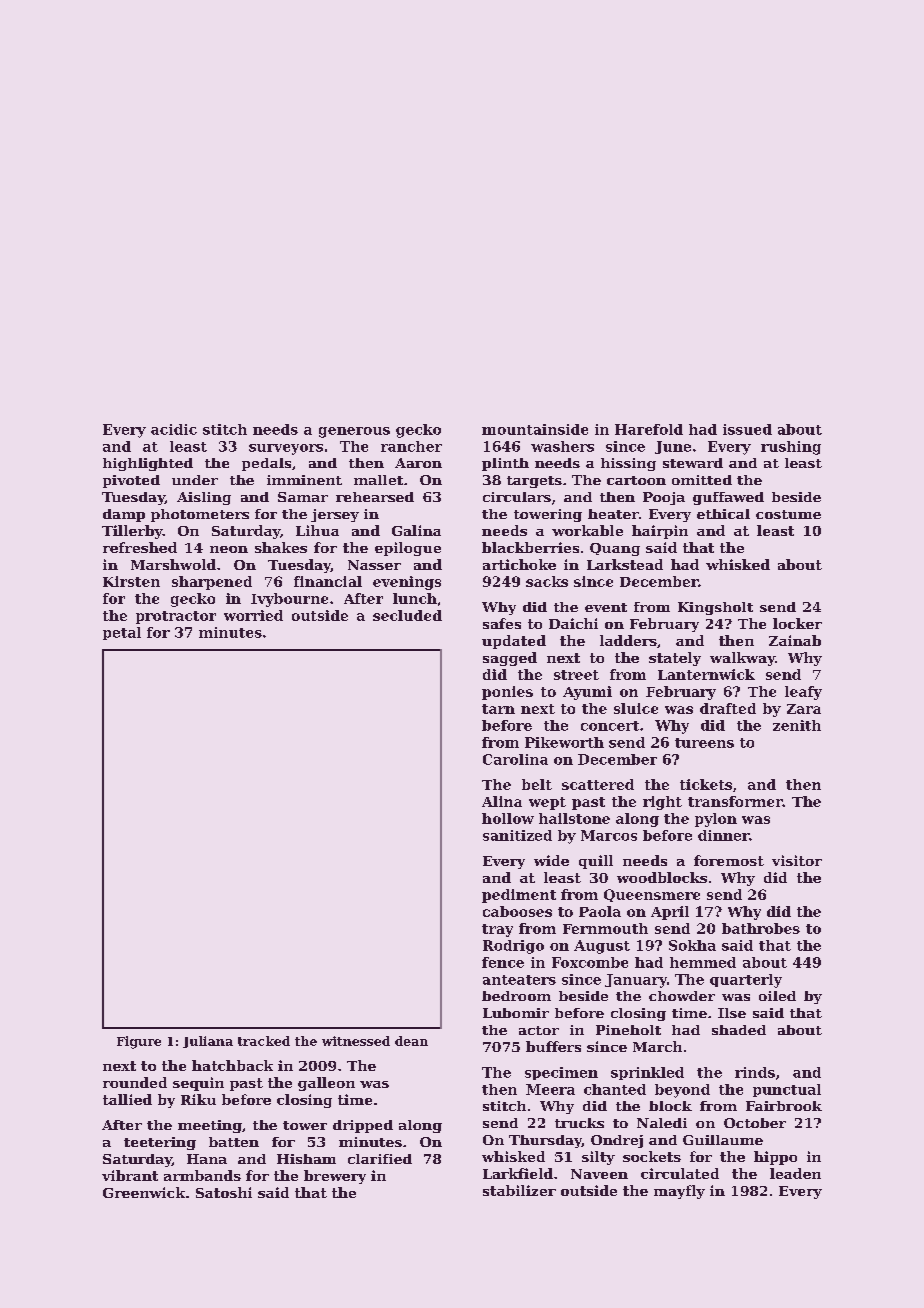  I want to click on Figure, so click(139, 1042).
